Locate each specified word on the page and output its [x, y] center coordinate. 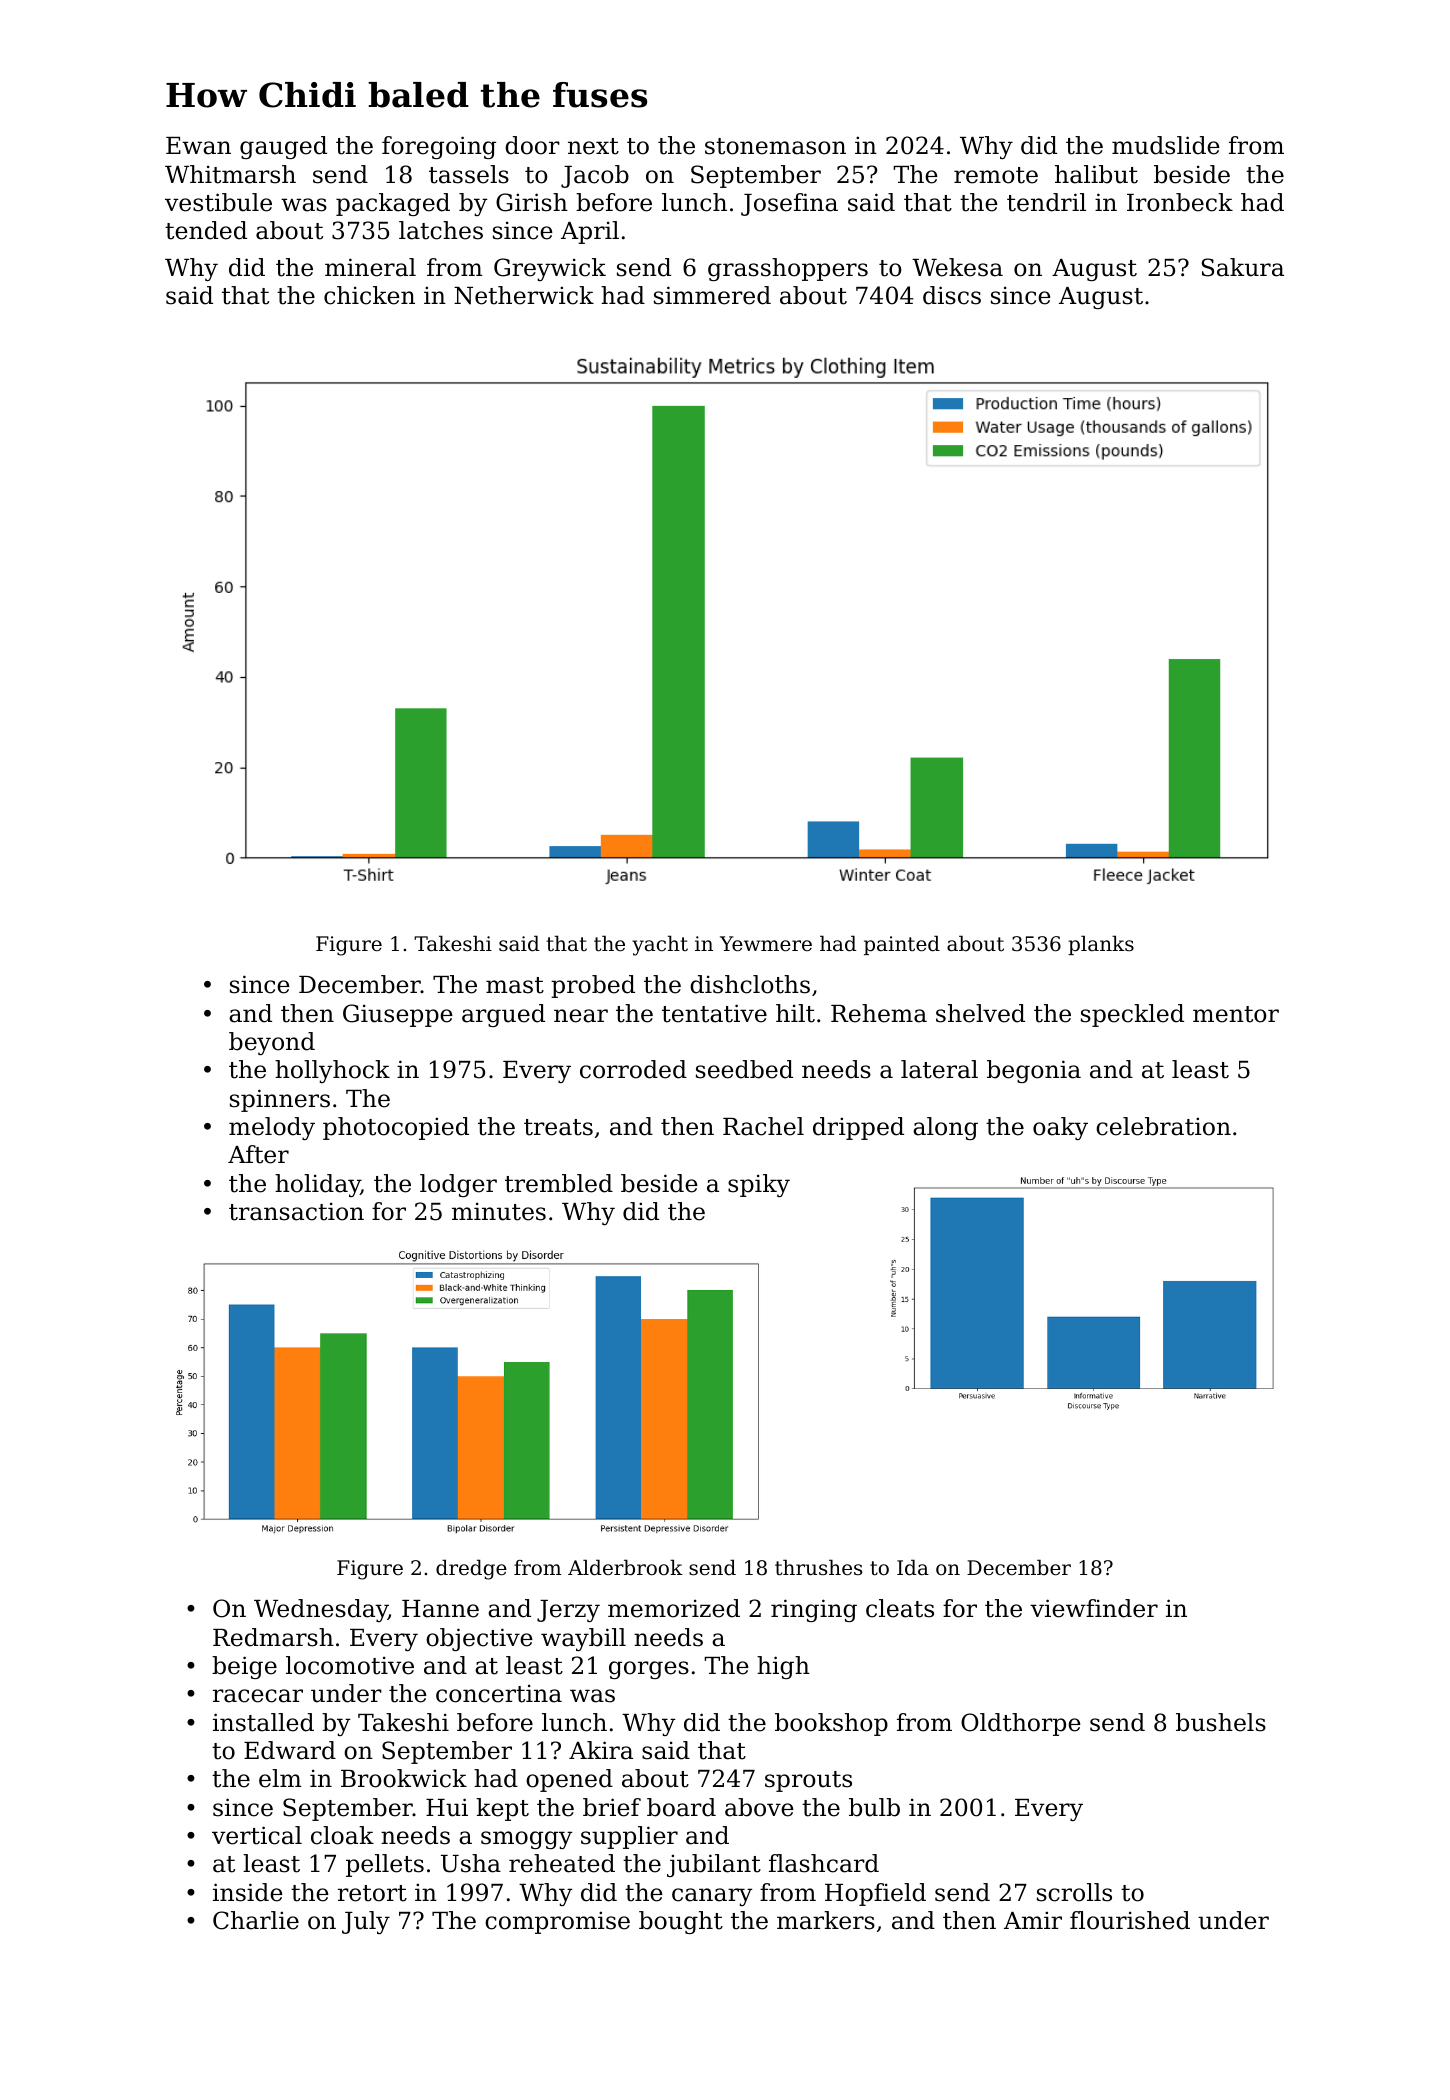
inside [248, 1892]
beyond [272, 1043]
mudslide [1166, 145]
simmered [712, 295]
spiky [759, 1185]
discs [952, 295]
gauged [283, 147]
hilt [795, 1013]
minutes [499, 1211]
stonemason [775, 146]
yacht [660, 945]
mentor [1236, 1014]
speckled [1132, 1015]
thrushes [818, 1567]
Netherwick [524, 295]
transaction [296, 1211]
